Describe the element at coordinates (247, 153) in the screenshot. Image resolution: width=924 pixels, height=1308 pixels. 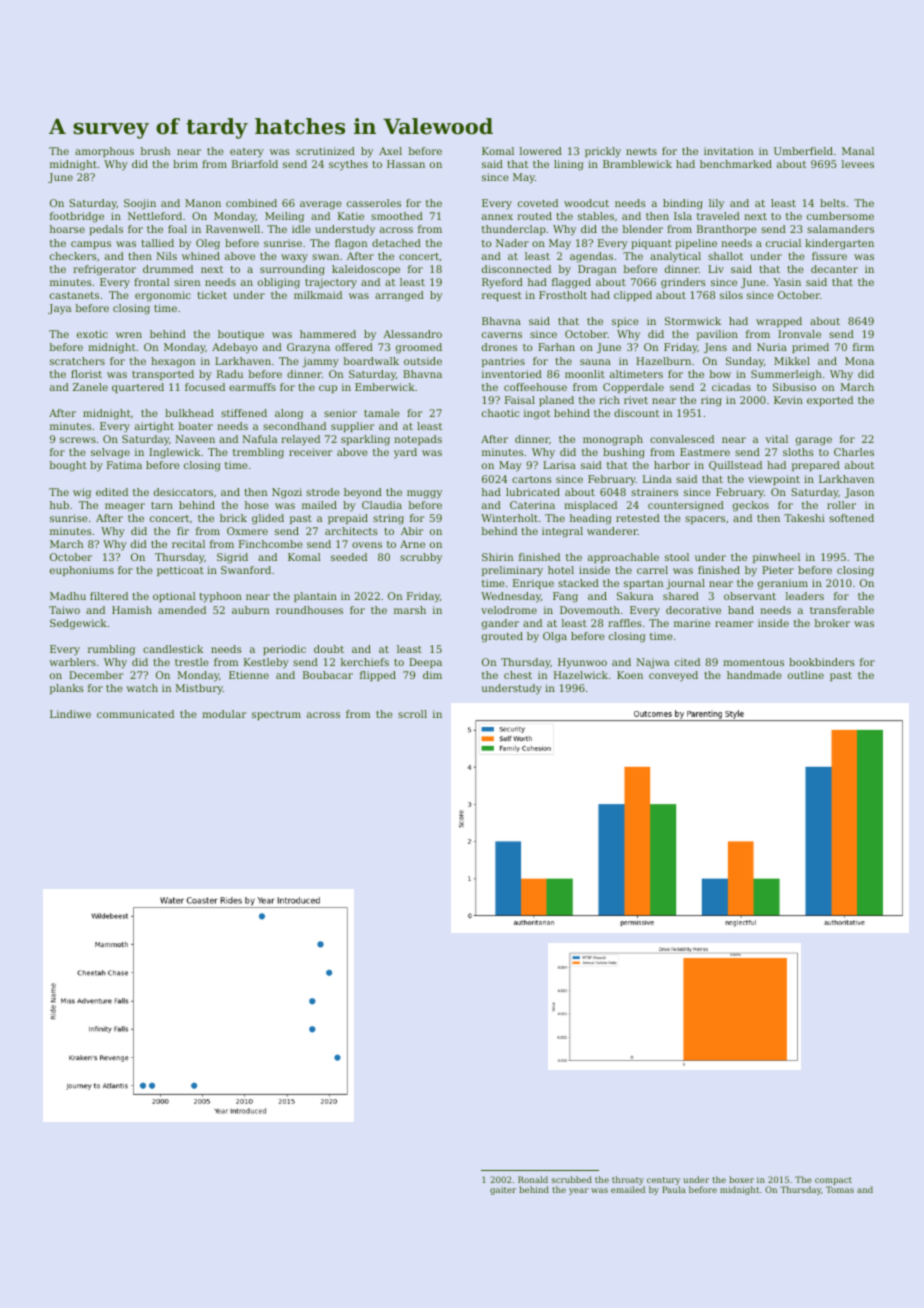
I see `eatery` at that location.
